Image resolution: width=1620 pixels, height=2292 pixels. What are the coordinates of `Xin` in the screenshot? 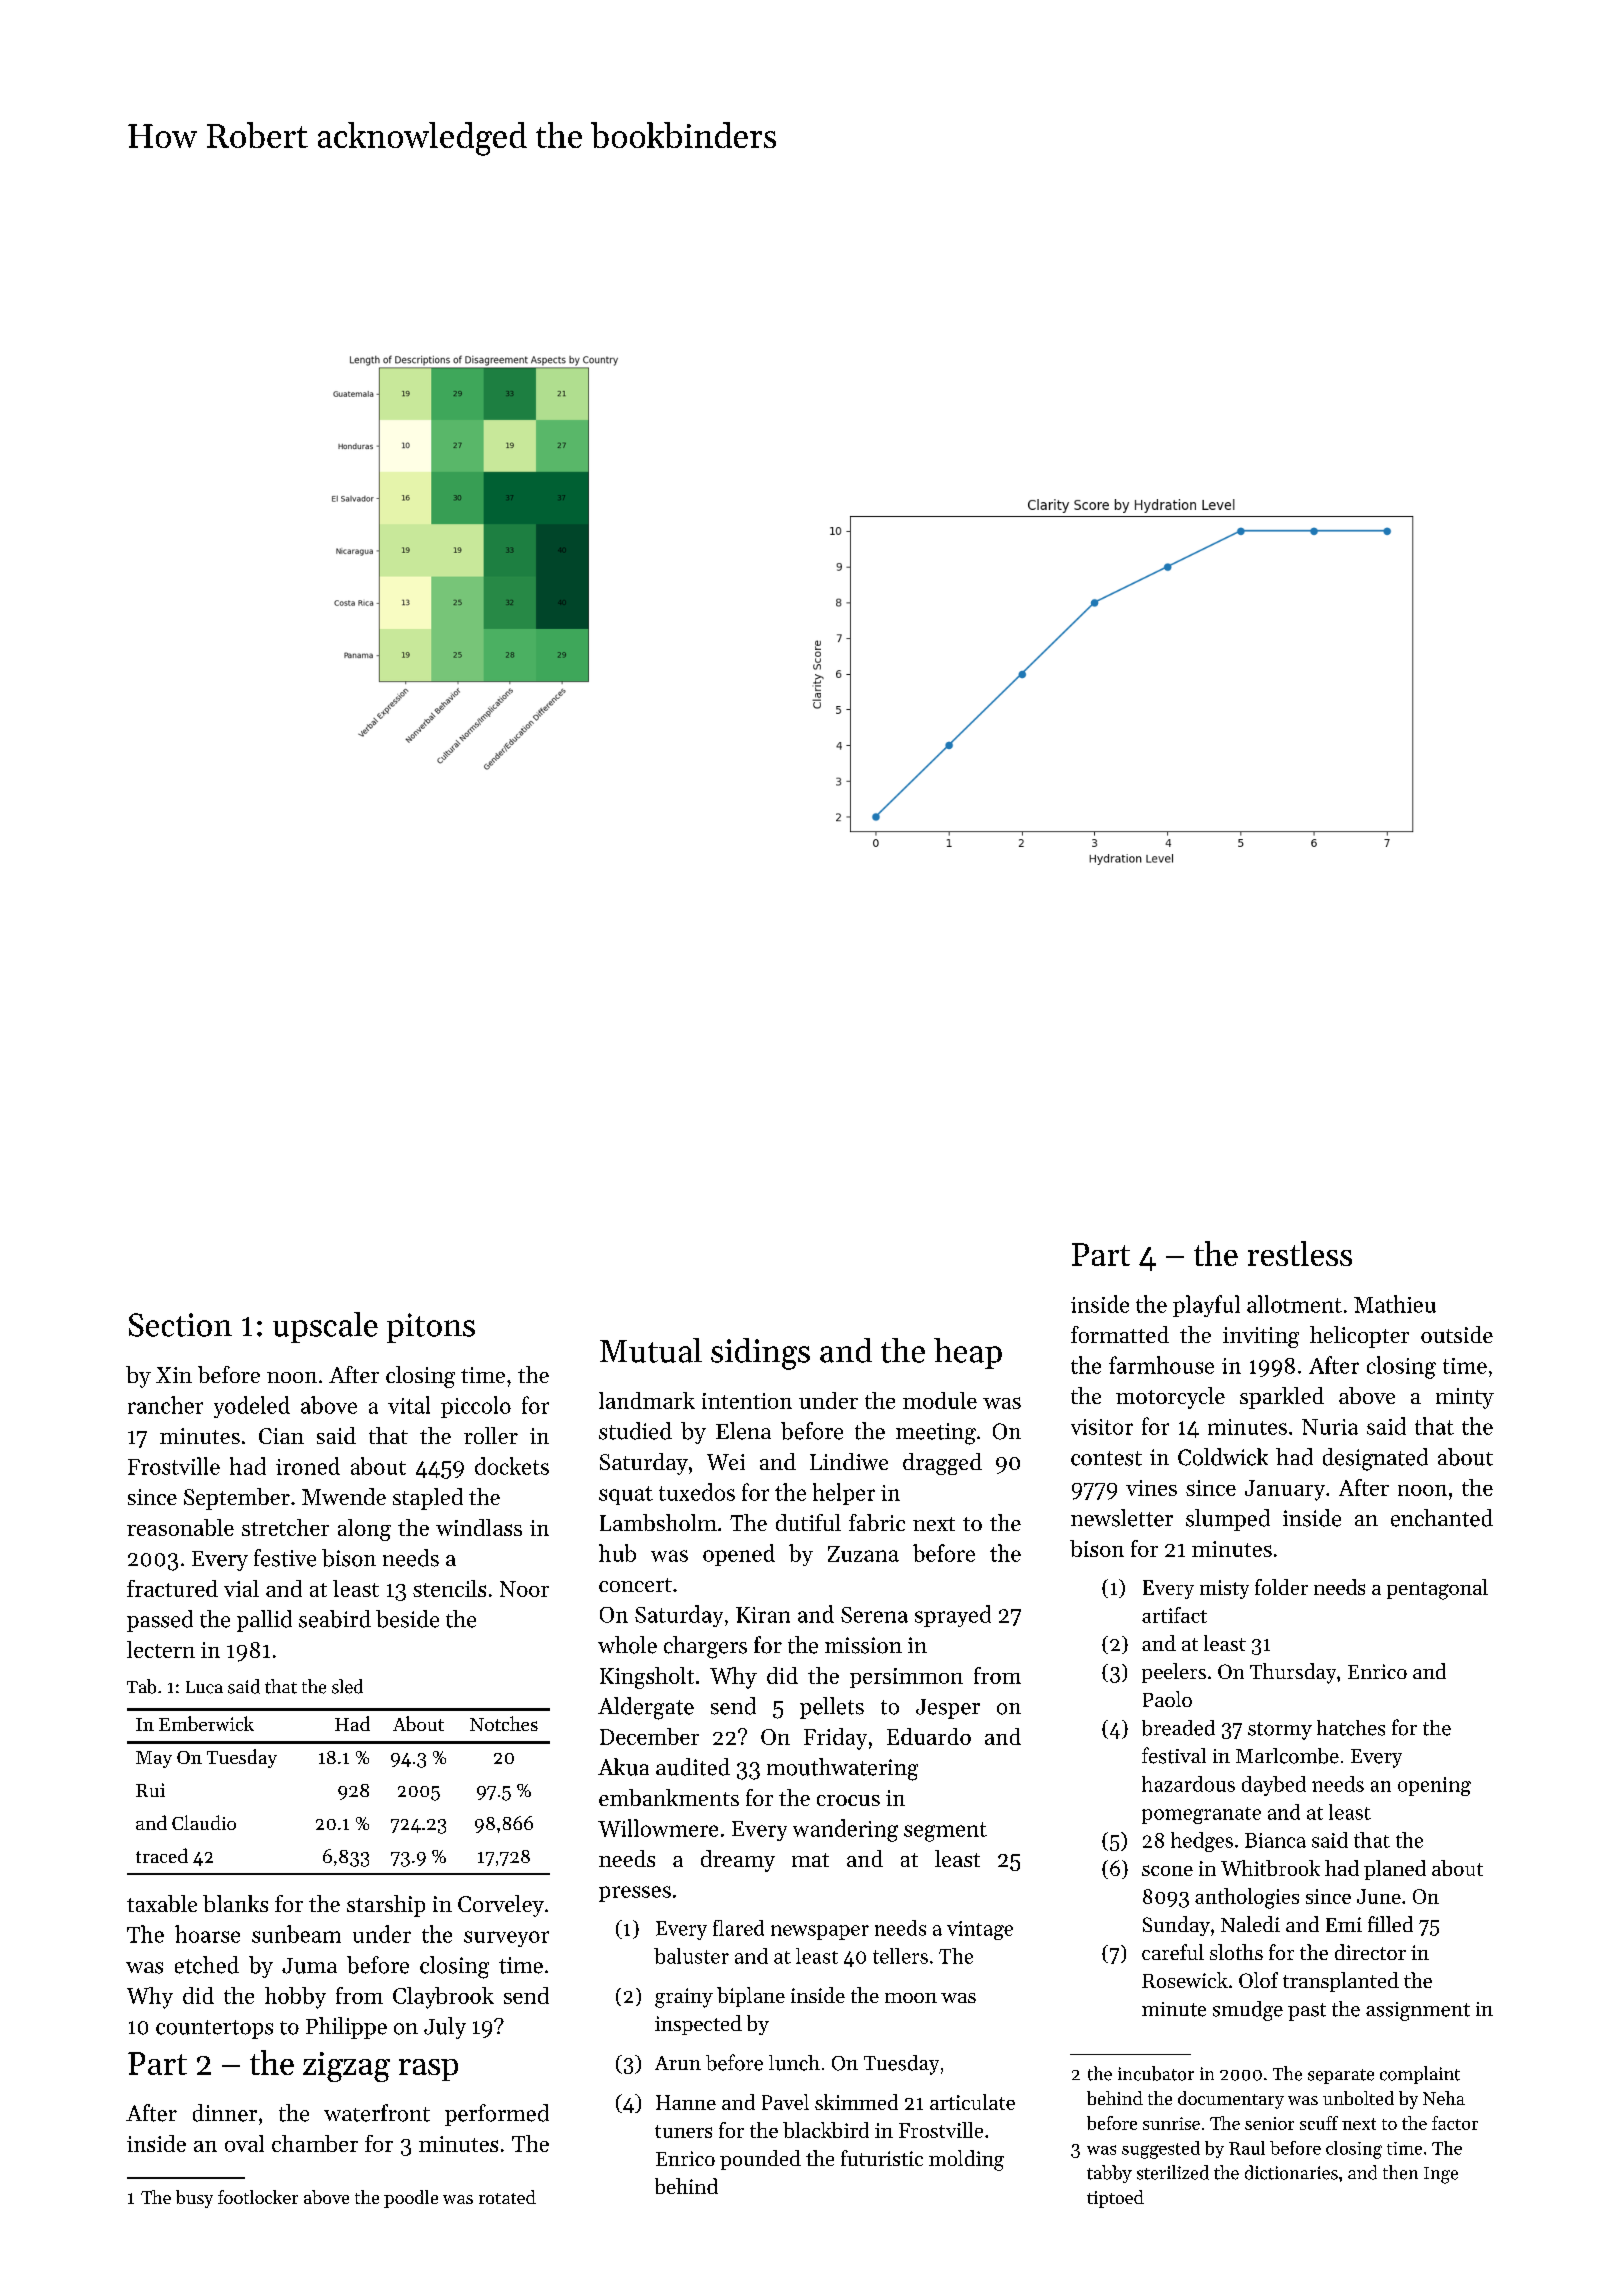 It's located at (174, 1375).
